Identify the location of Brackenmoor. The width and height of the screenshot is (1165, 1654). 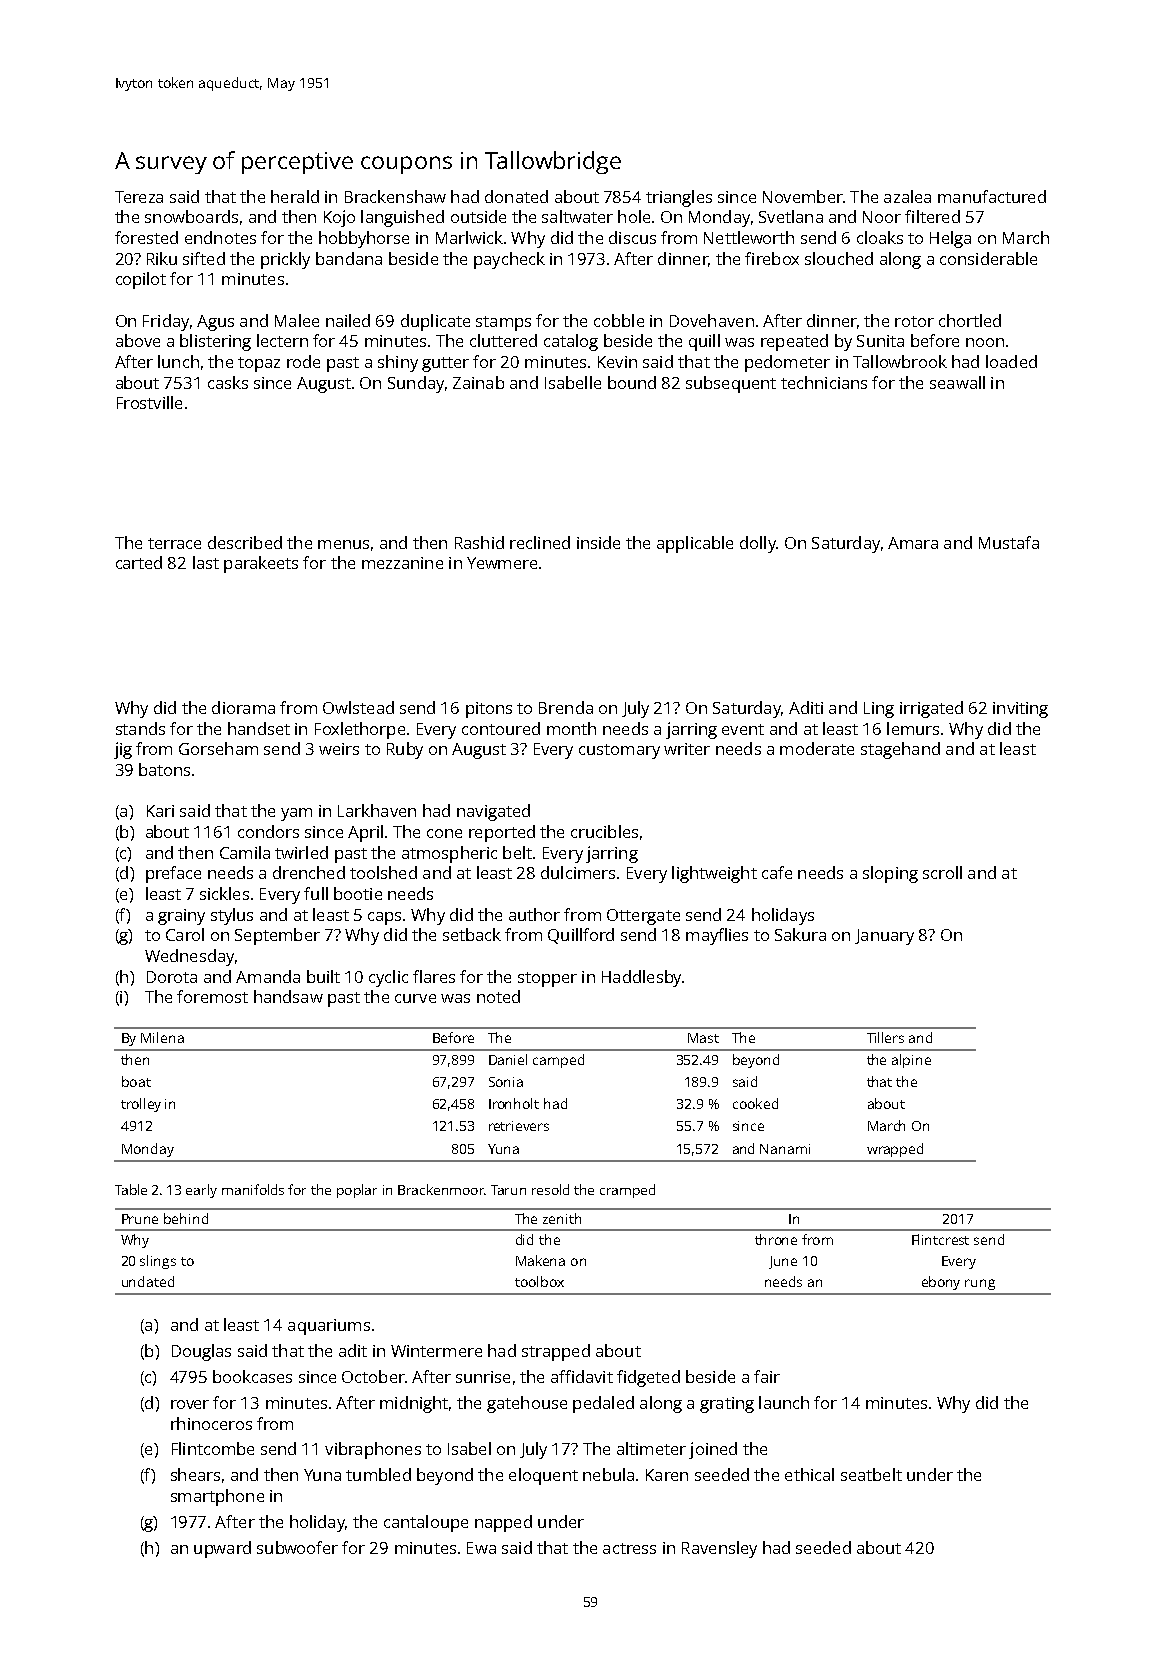
(441, 1189).
